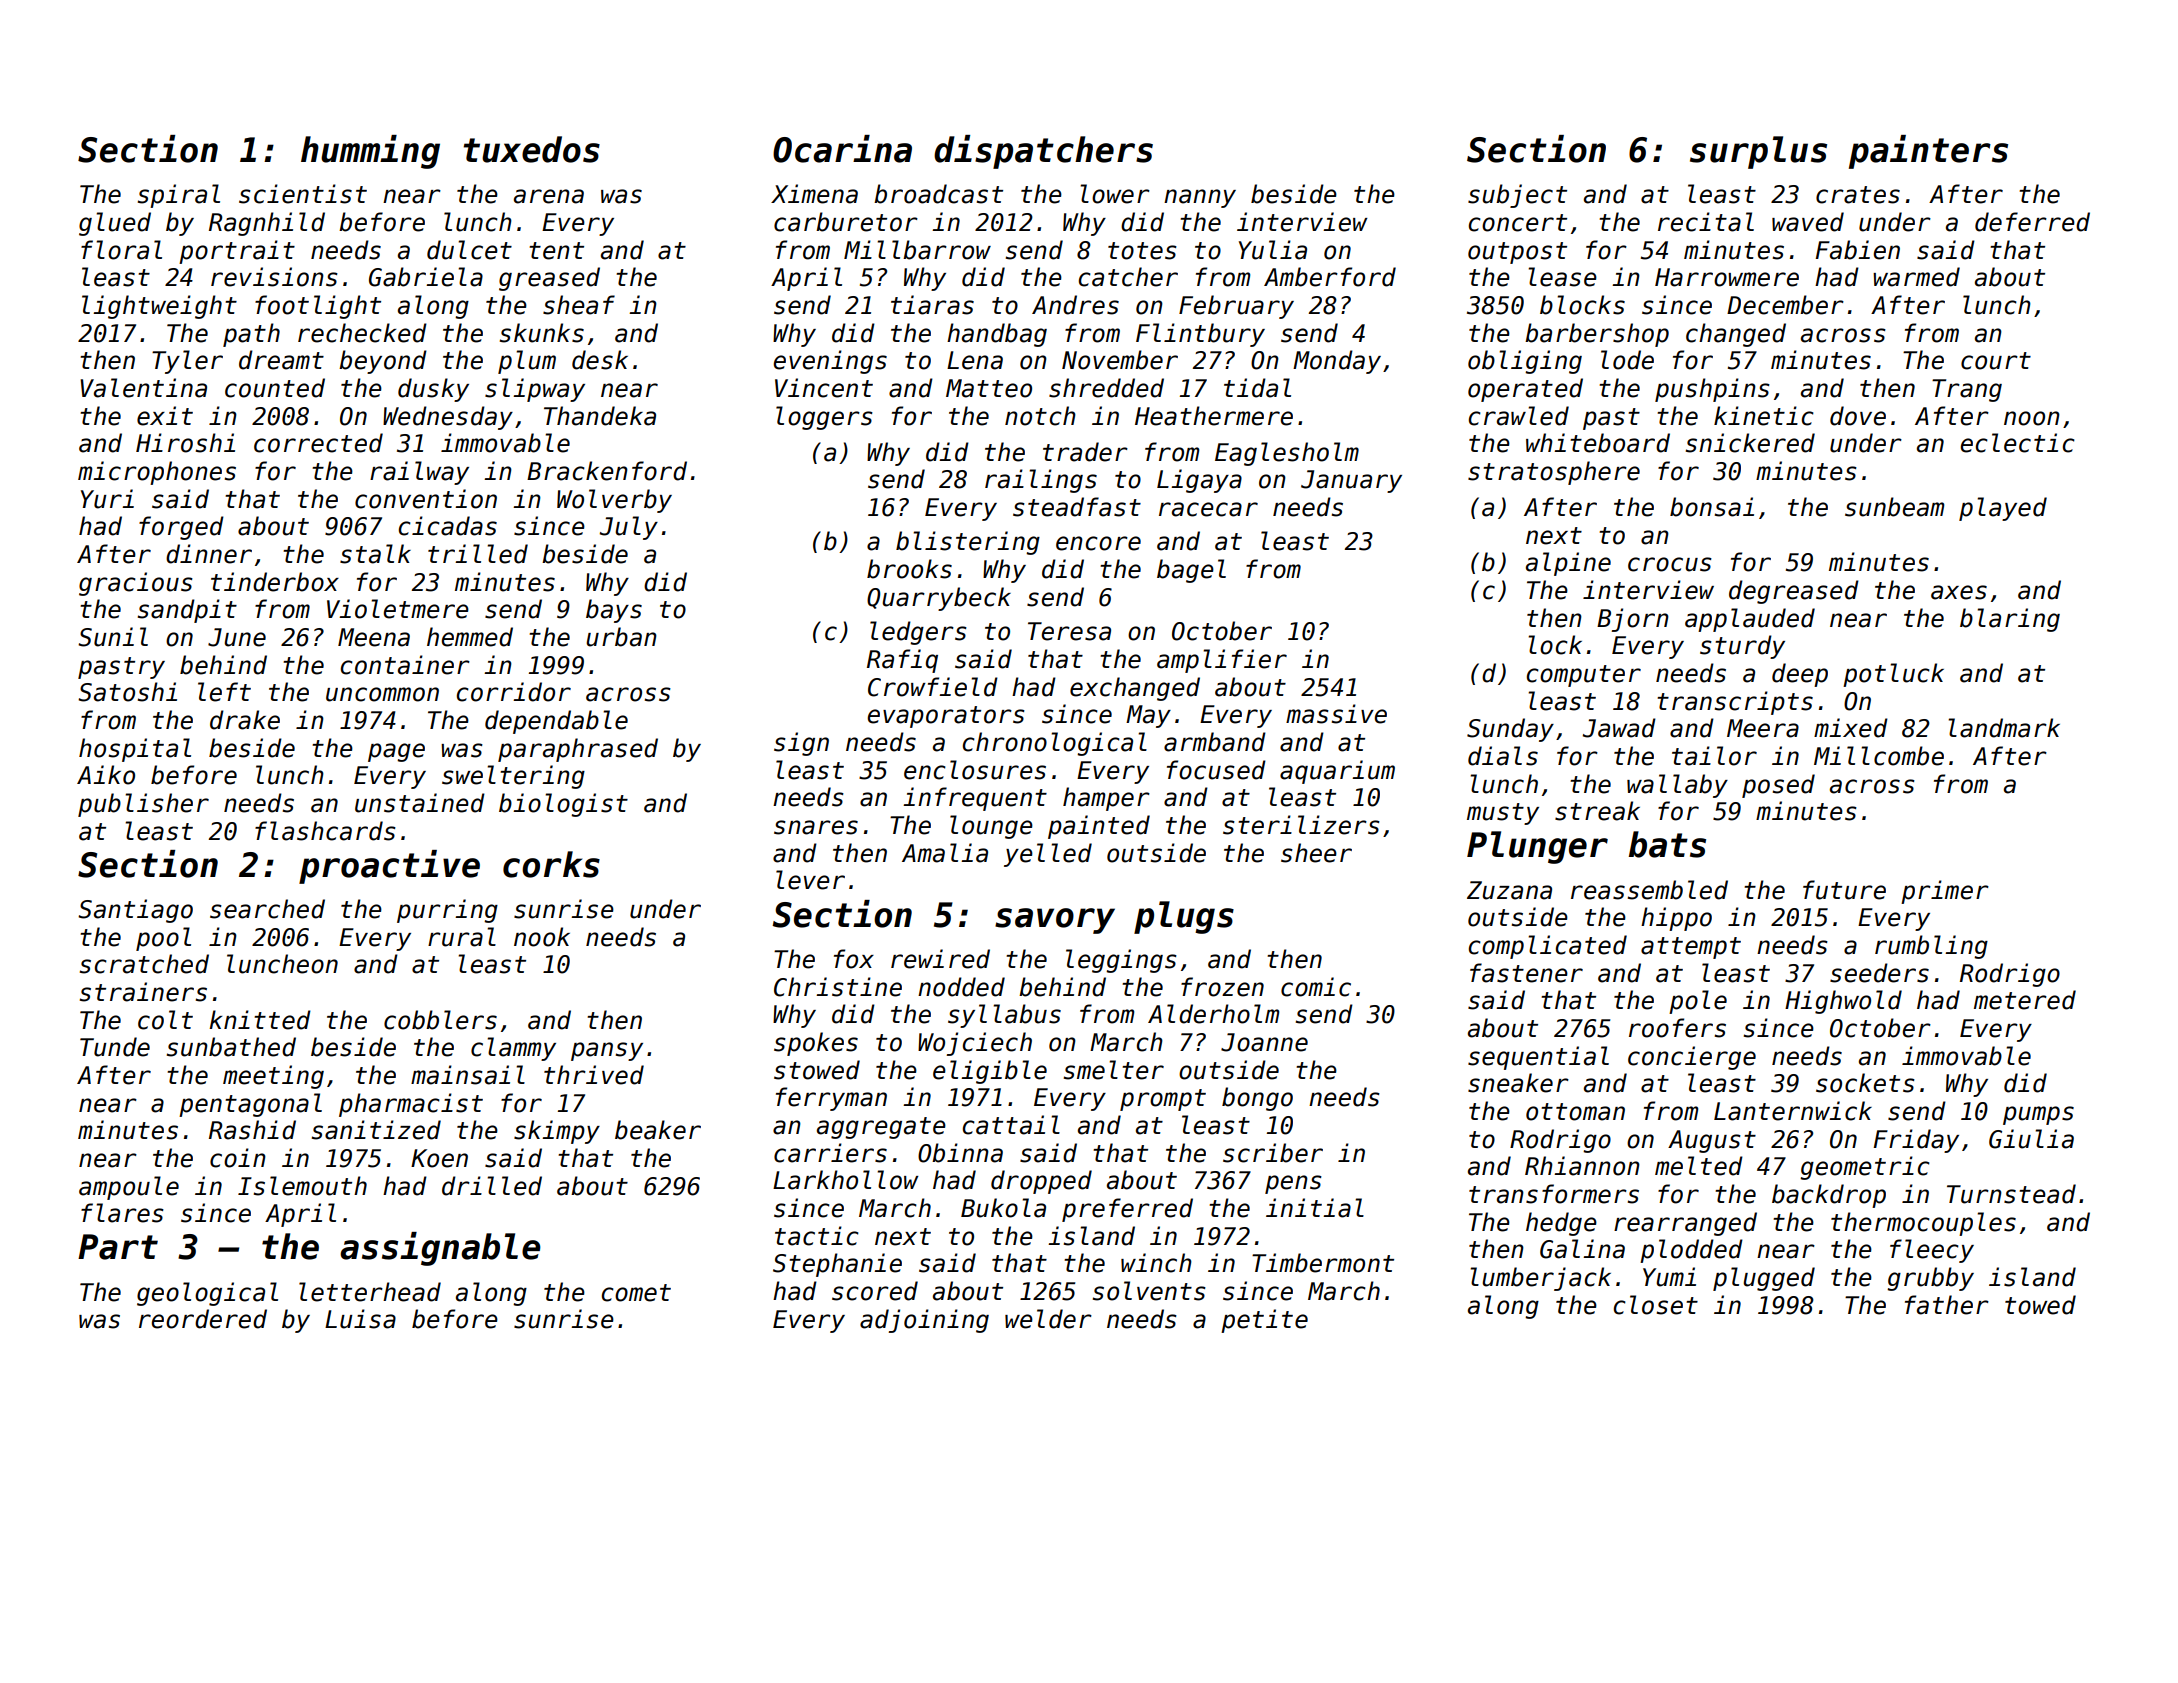 The image size is (2178, 1683). What do you see at coordinates (1200, 198) in the screenshot?
I see `nanny` at bounding box center [1200, 198].
